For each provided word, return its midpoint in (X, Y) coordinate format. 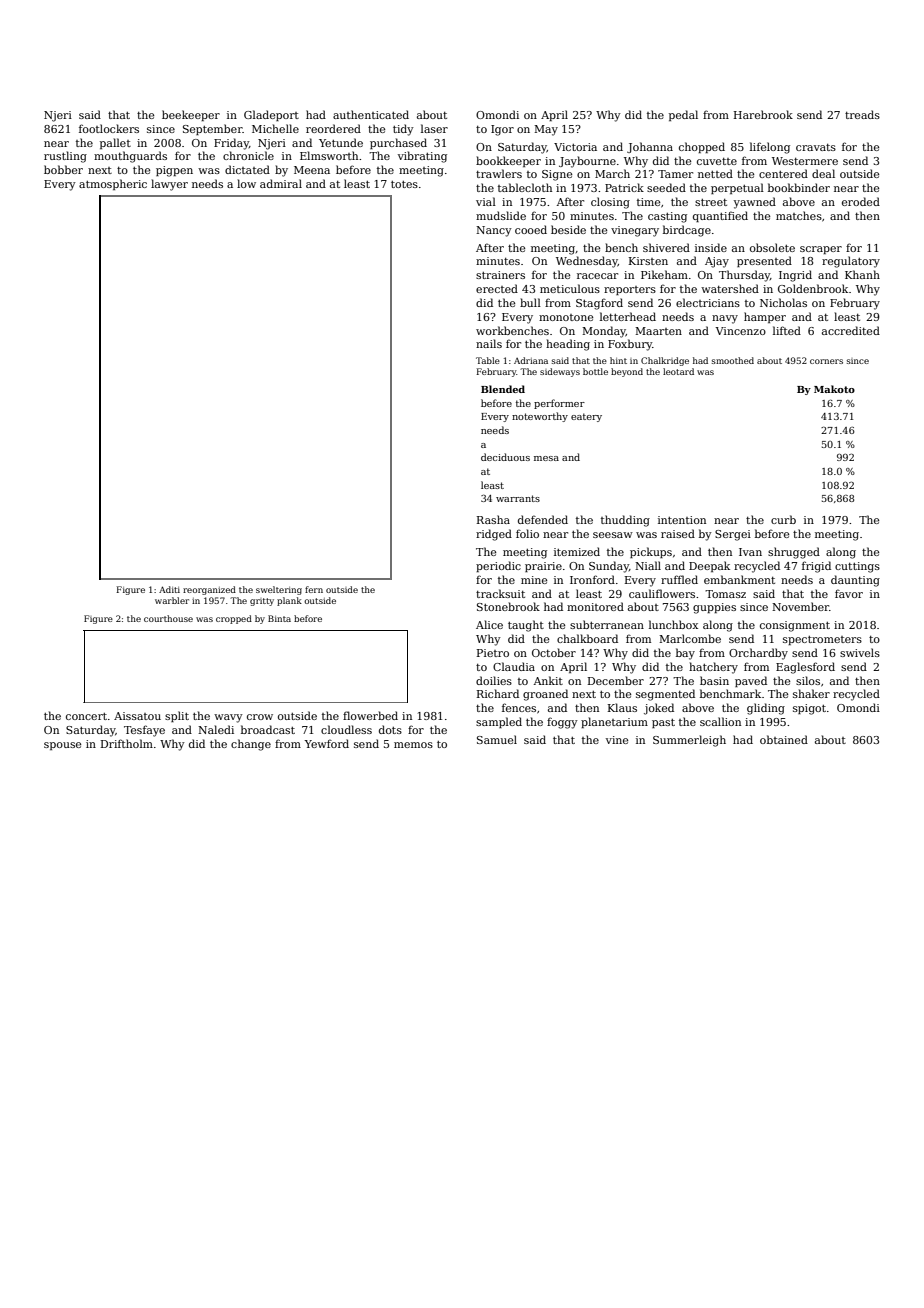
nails (489, 343)
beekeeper (191, 115)
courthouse (168, 618)
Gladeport (271, 115)
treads (862, 114)
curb (783, 519)
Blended (503, 389)
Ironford (592, 579)
